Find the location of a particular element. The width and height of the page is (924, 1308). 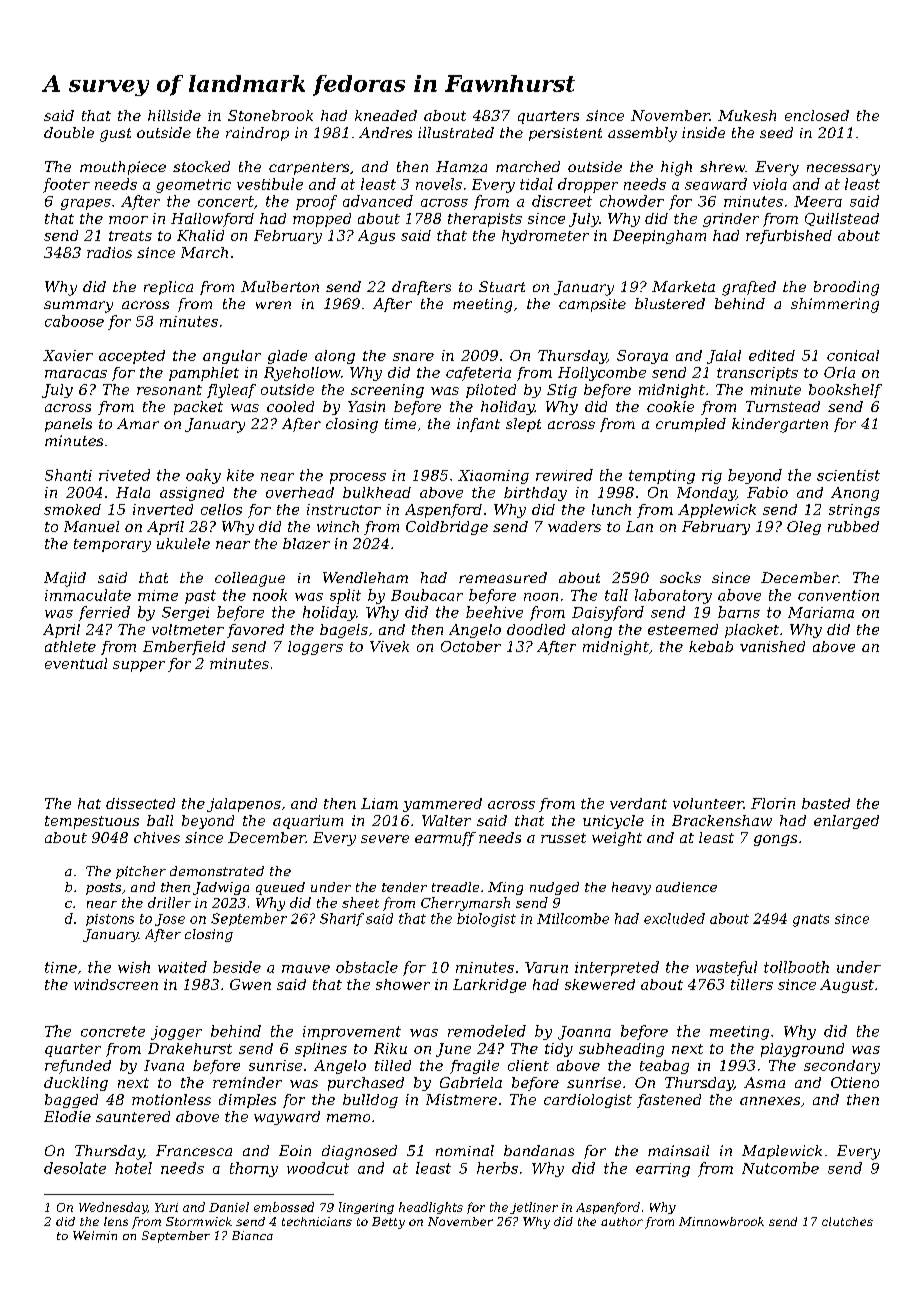

pistons is located at coordinates (110, 920).
